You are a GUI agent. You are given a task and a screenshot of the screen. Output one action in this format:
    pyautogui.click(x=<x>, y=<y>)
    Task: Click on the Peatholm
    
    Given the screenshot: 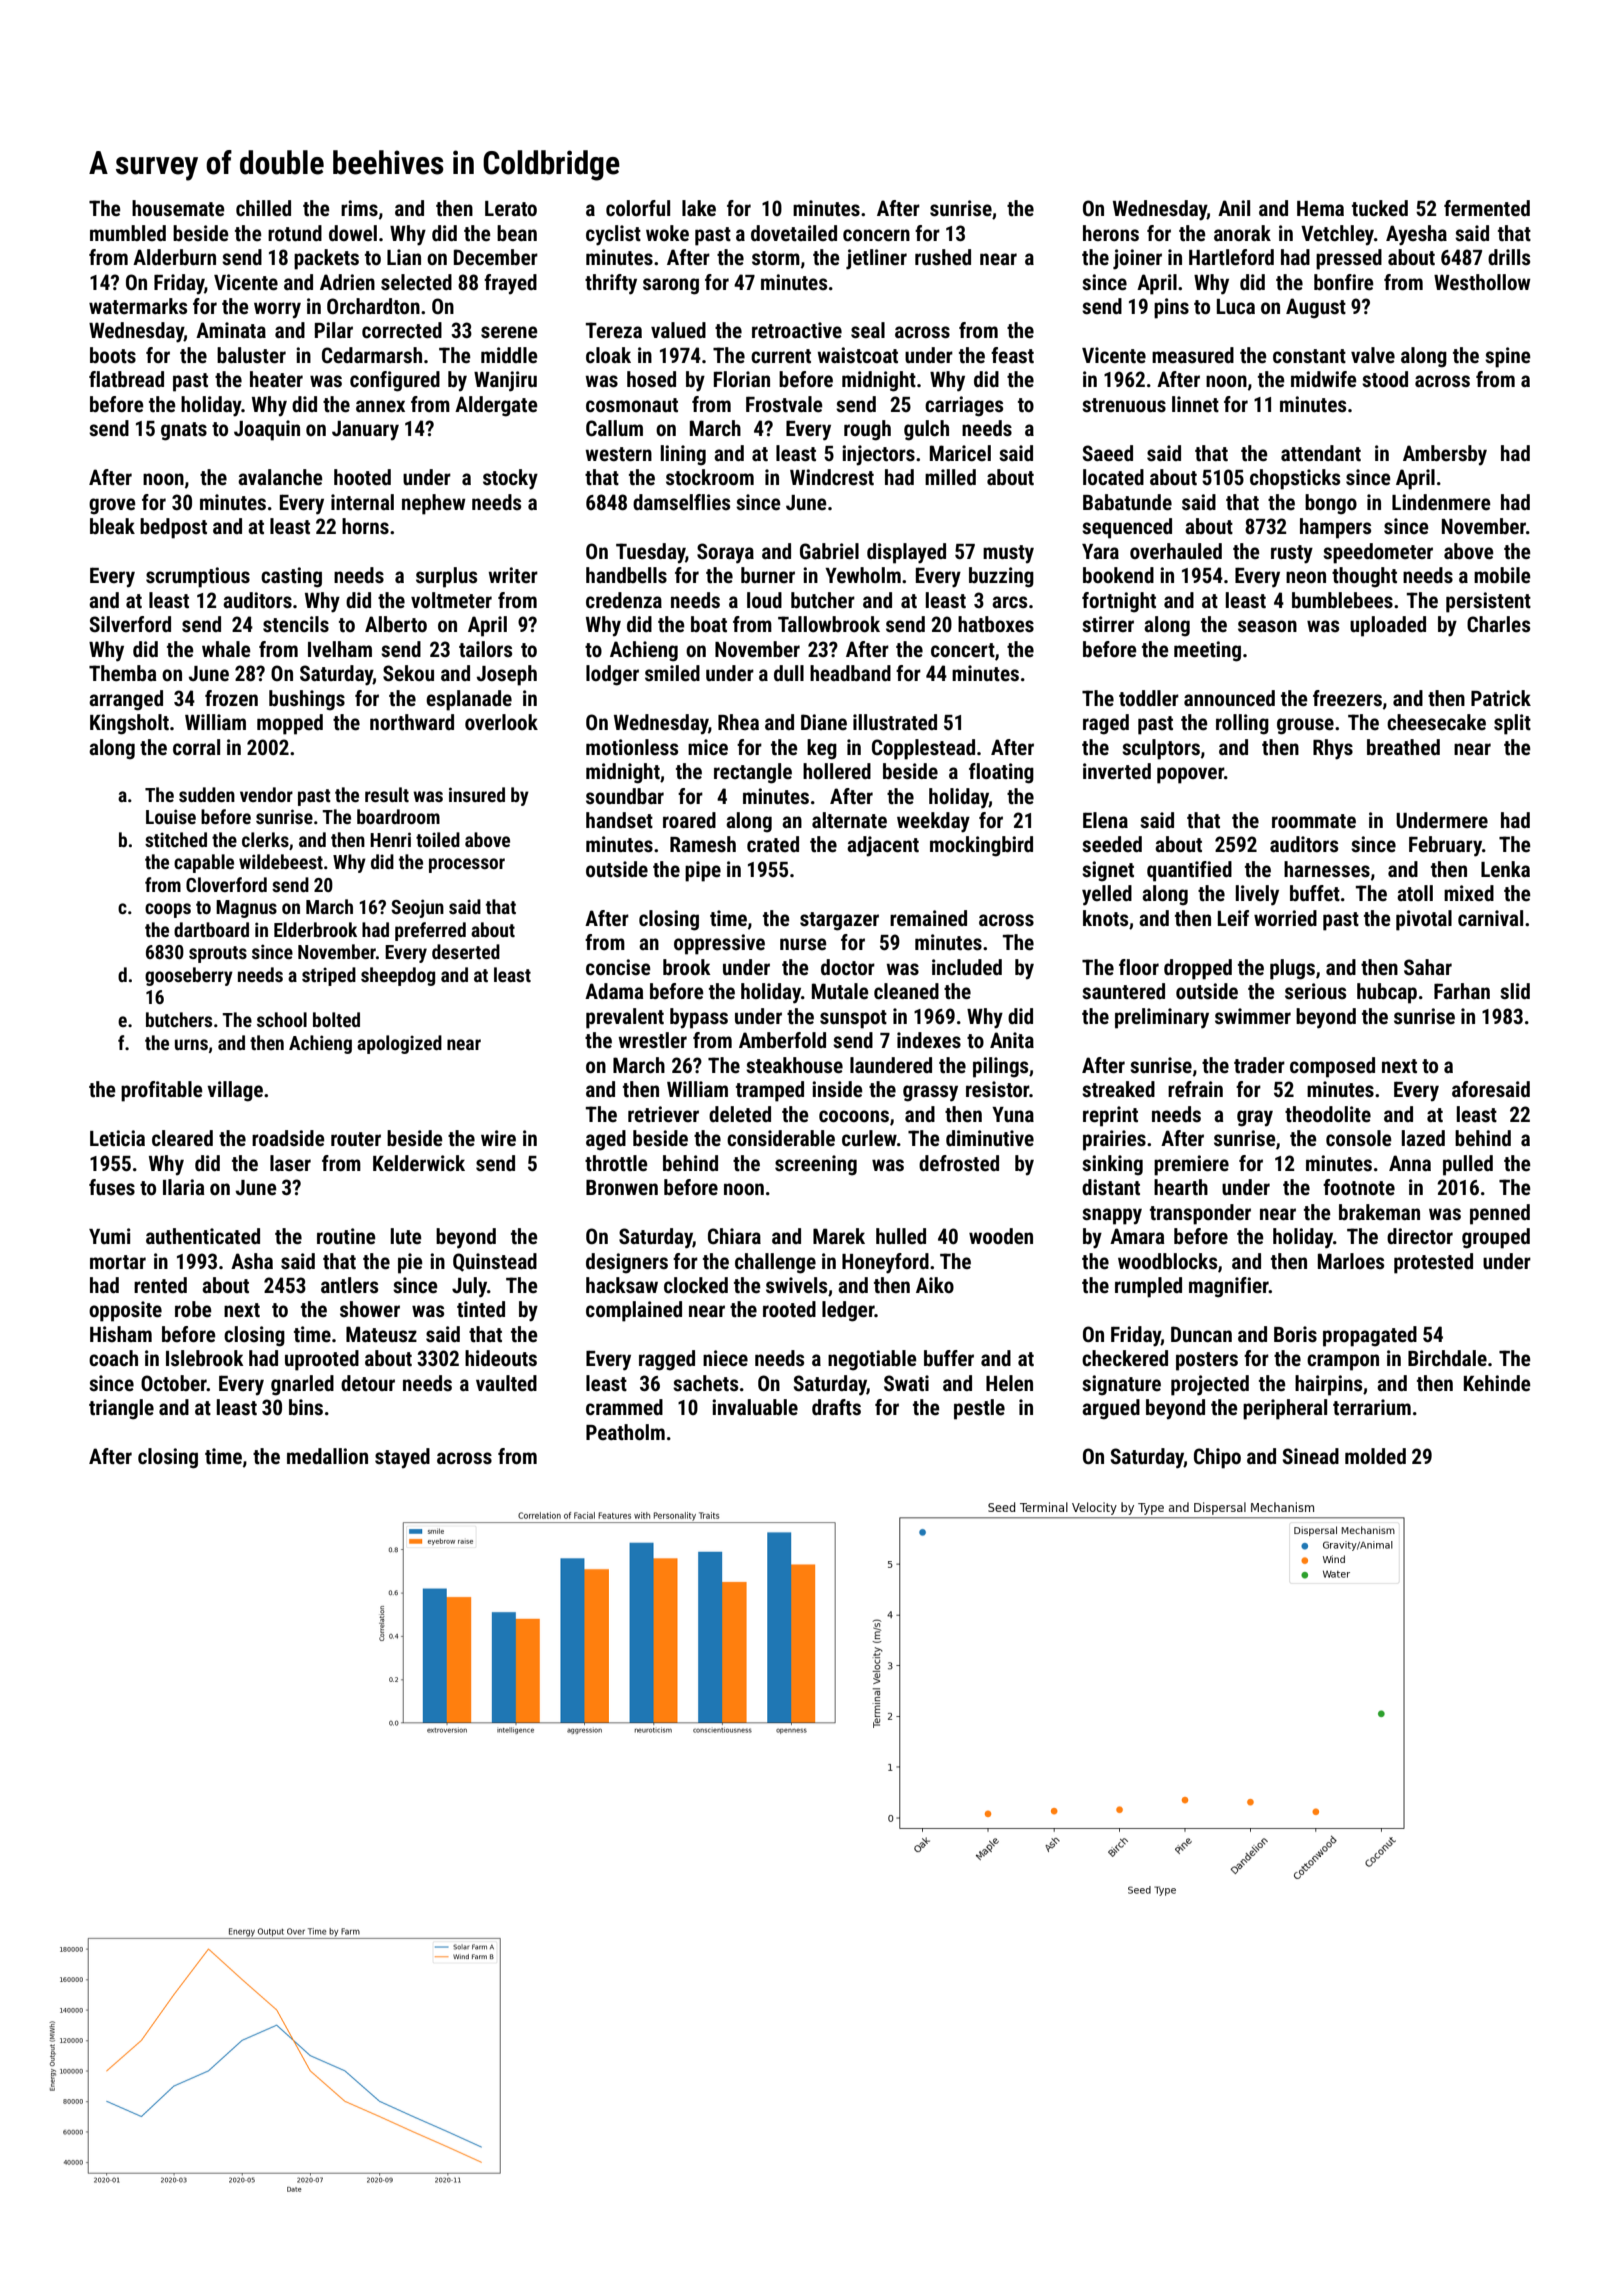 What is the action you would take?
    pyautogui.click(x=625, y=1432)
